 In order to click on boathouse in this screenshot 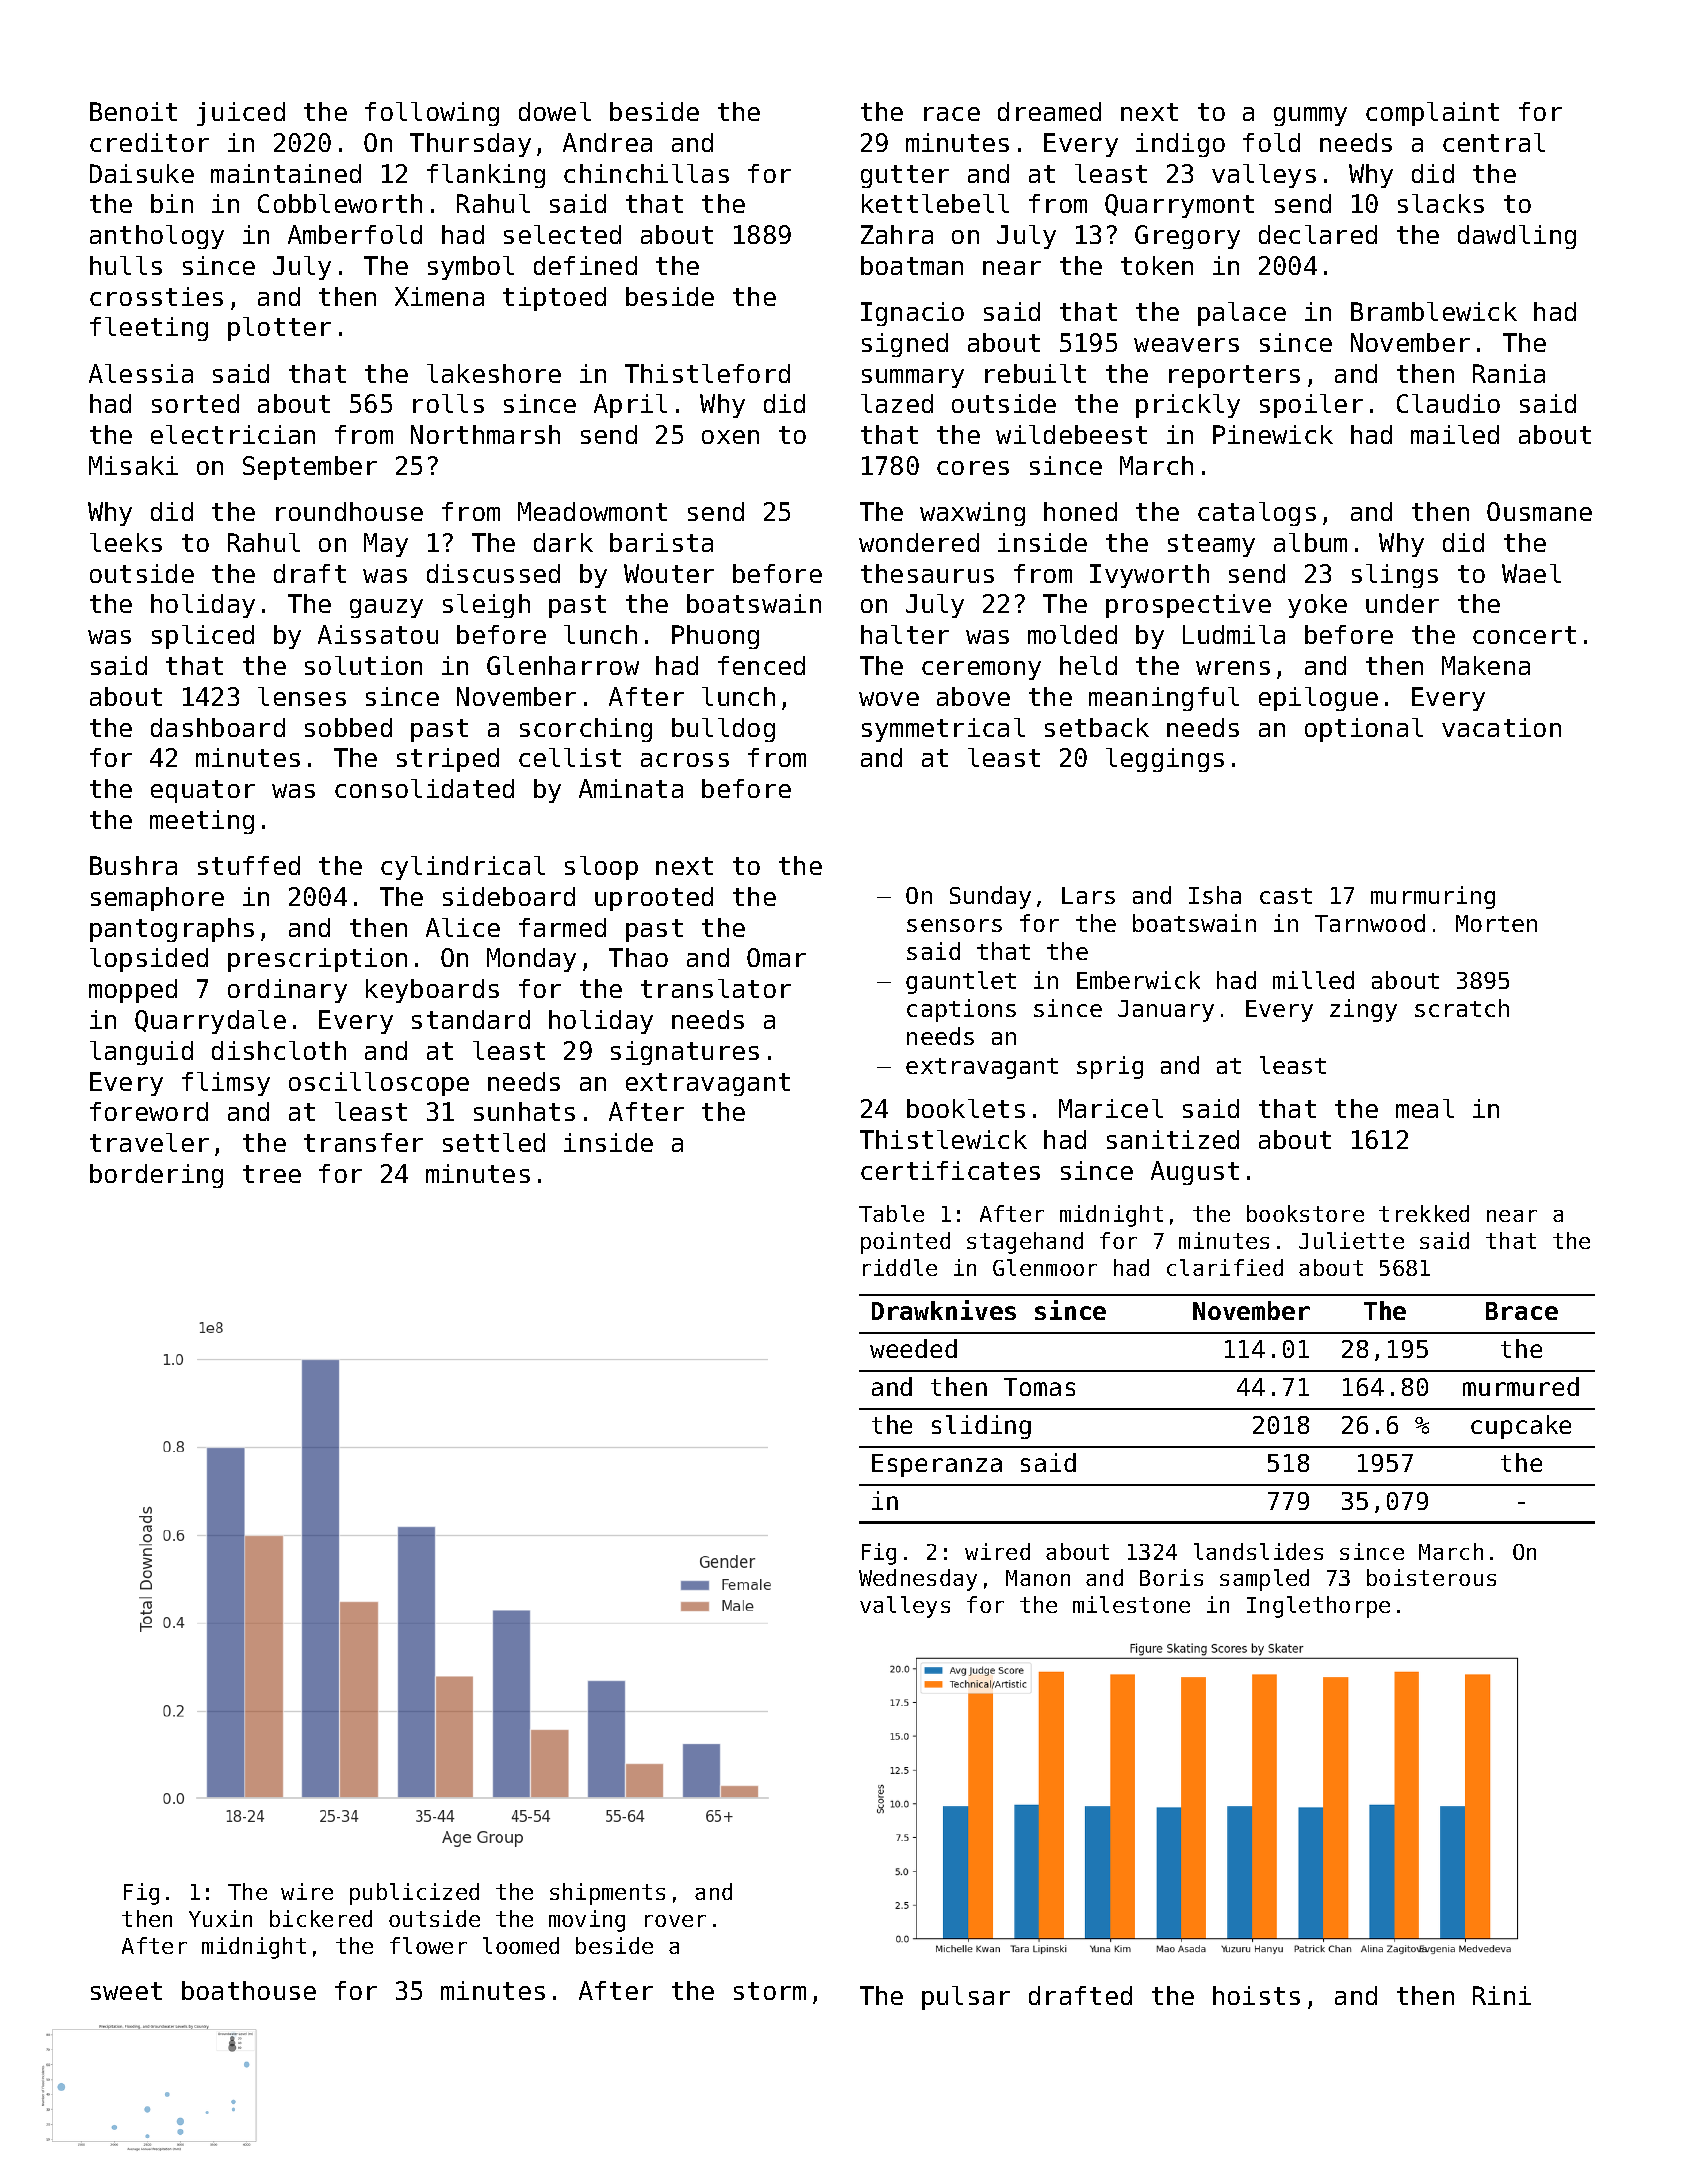, I will do `click(249, 1990)`.
